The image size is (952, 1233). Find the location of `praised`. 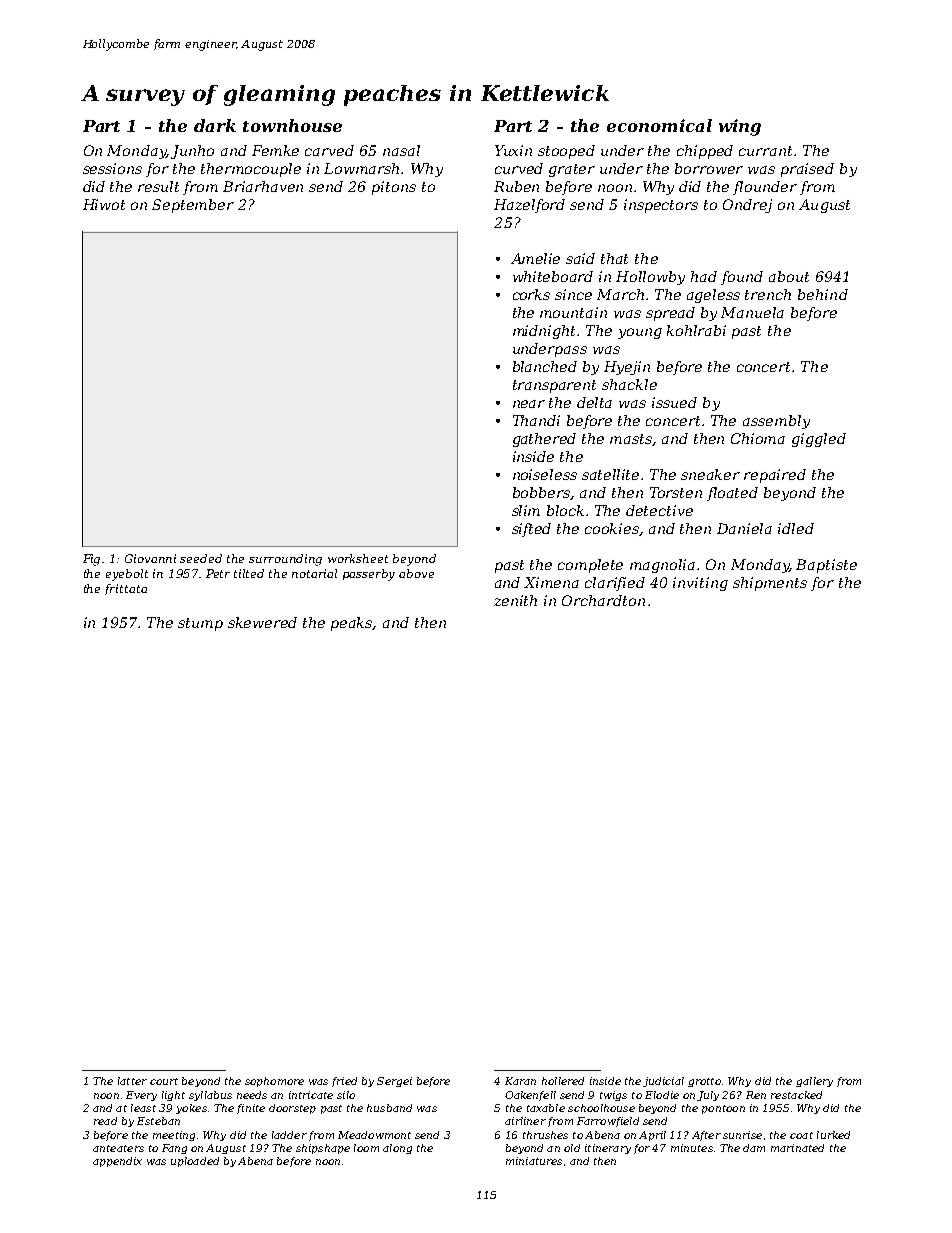

praised is located at coordinates (807, 170).
